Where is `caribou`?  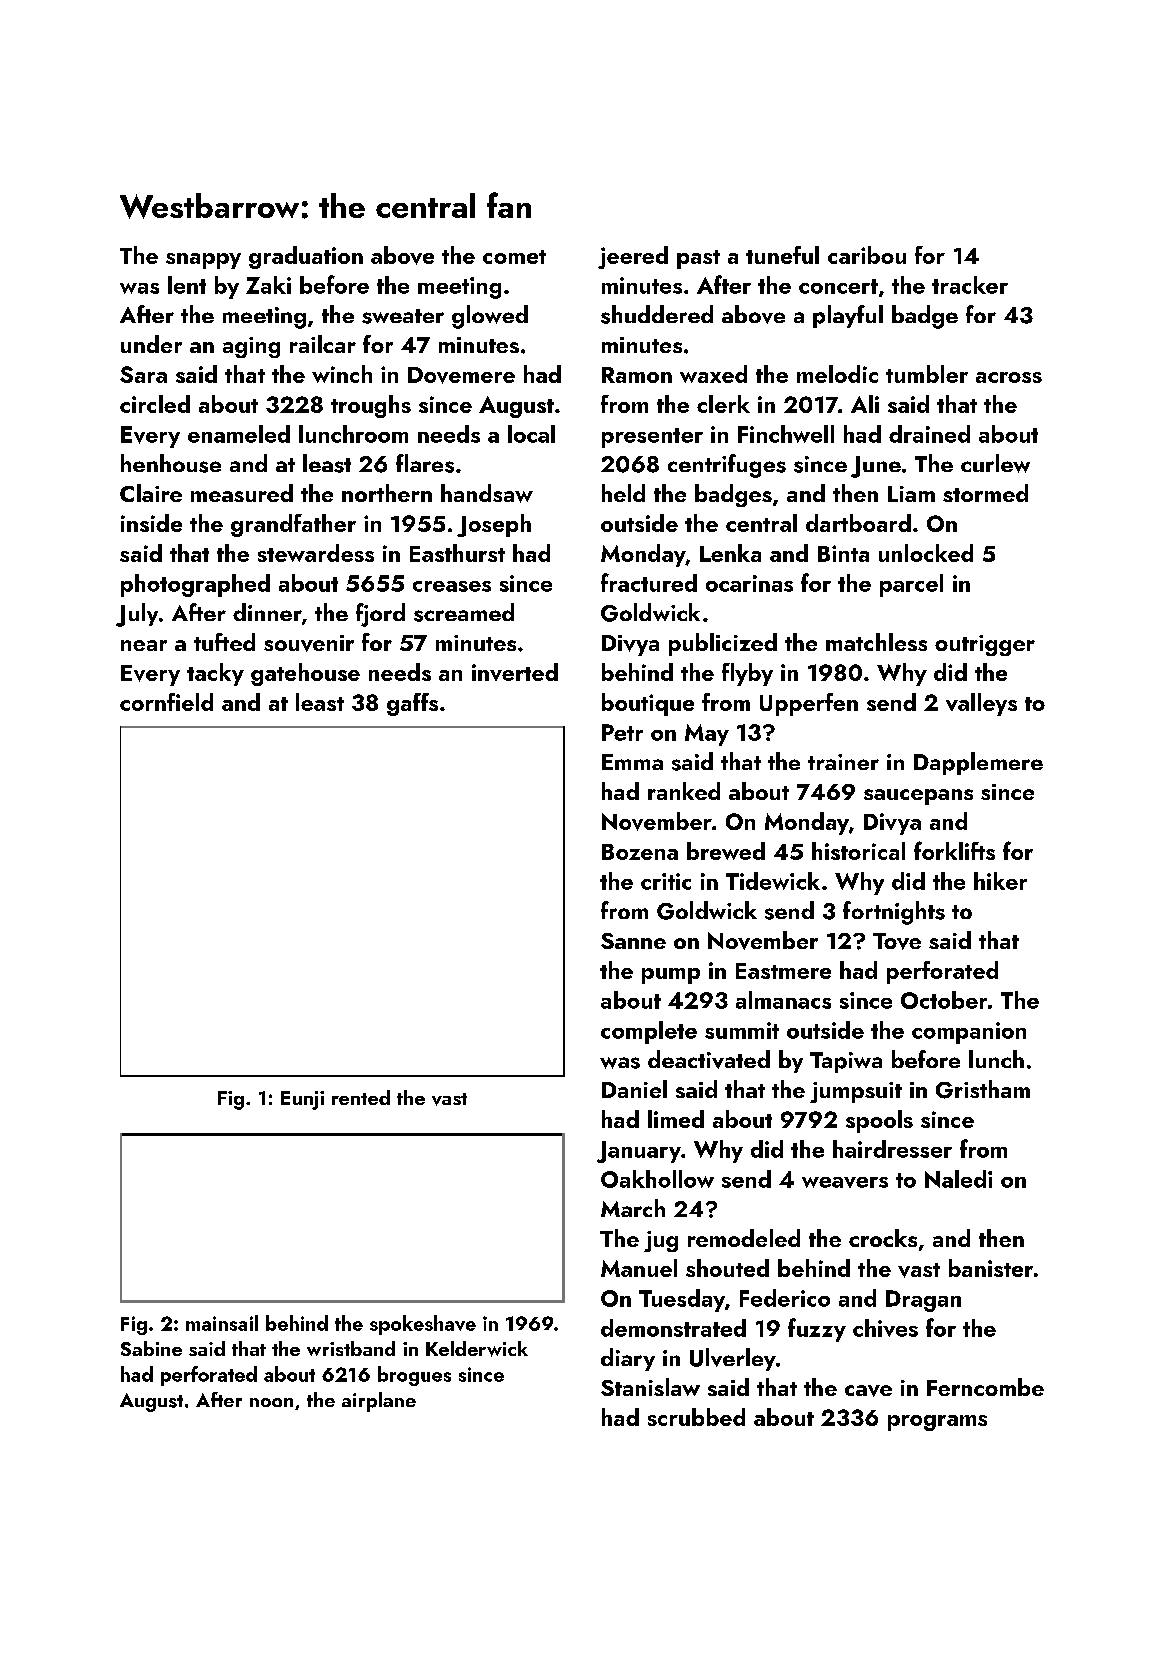 caribou is located at coordinates (867, 255).
